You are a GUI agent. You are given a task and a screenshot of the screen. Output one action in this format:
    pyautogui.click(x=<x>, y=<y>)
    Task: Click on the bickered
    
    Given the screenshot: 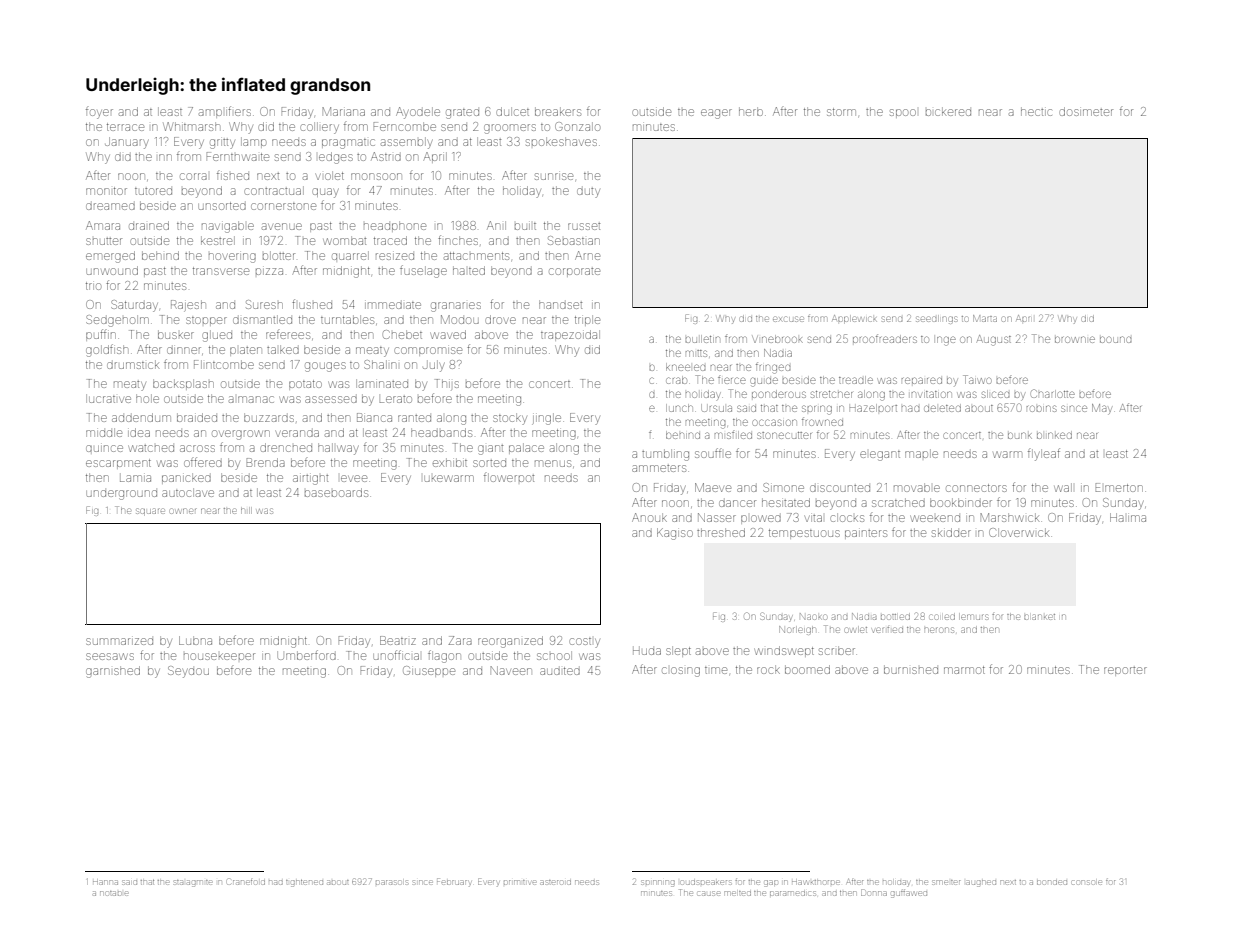 What is the action you would take?
    pyautogui.click(x=948, y=111)
